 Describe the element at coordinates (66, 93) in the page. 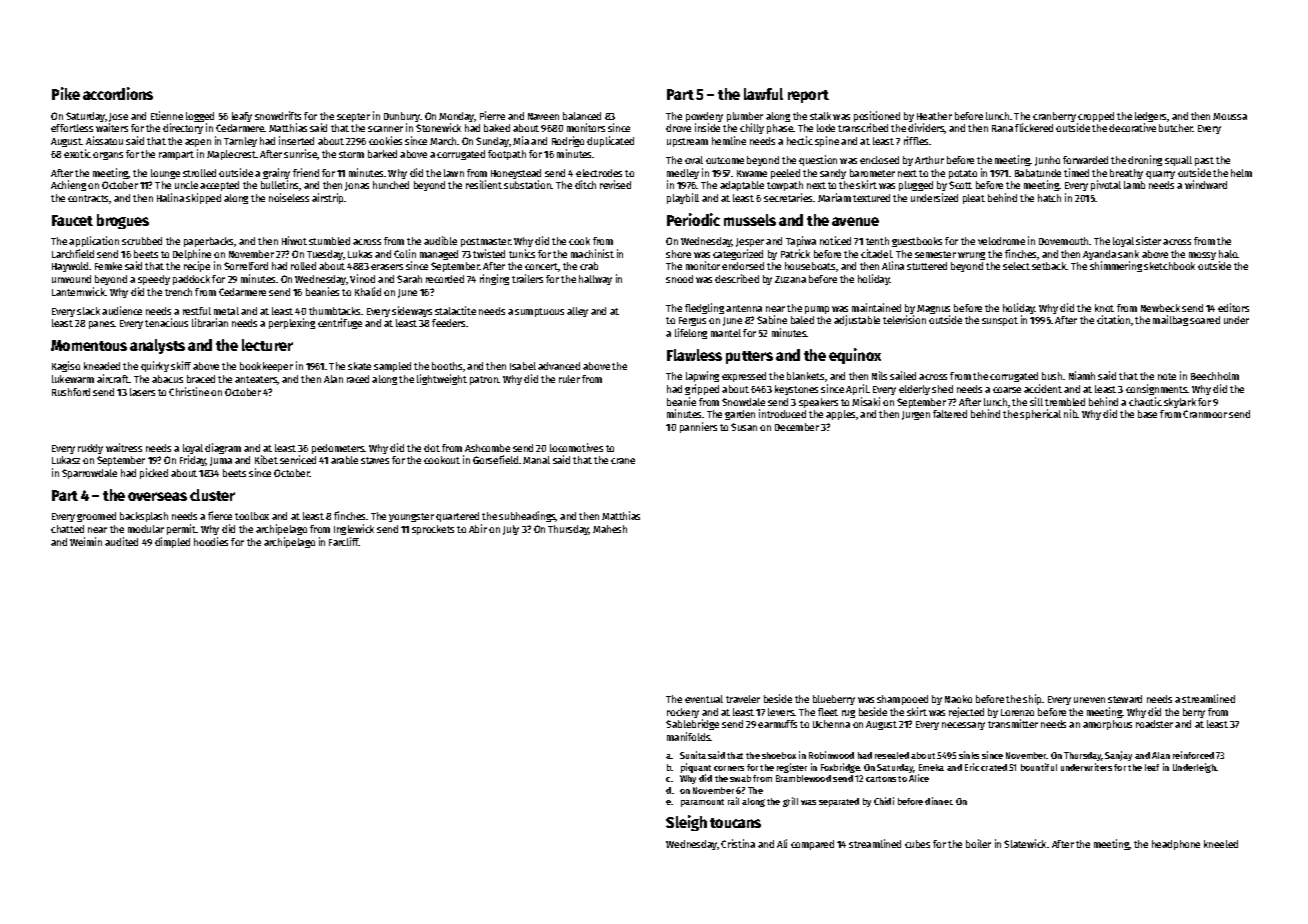

I see `Pike` at that location.
